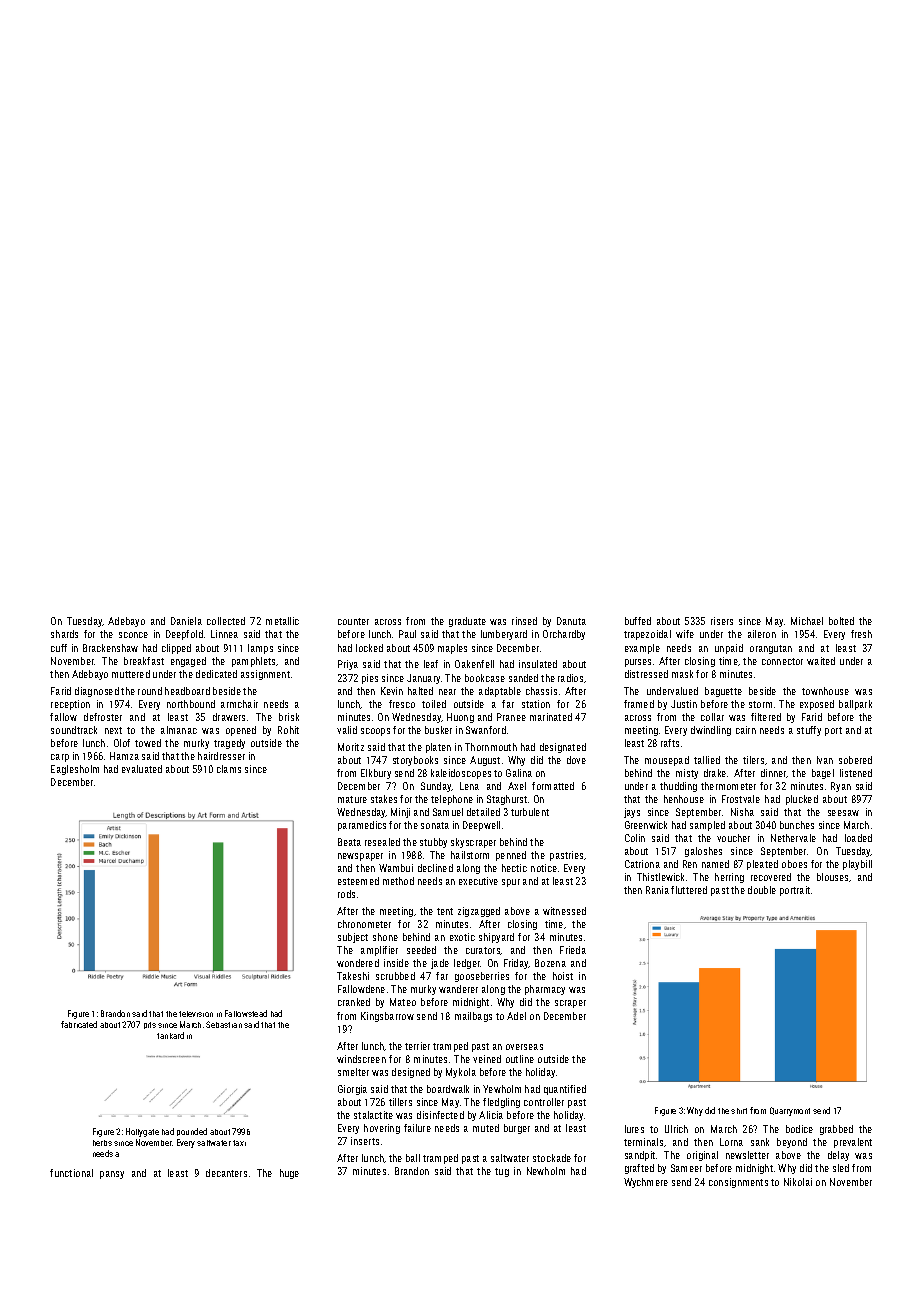 The image size is (924, 1308). Describe the element at coordinates (473, 1017) in the screenshot. I see `mailbags` at that location.
